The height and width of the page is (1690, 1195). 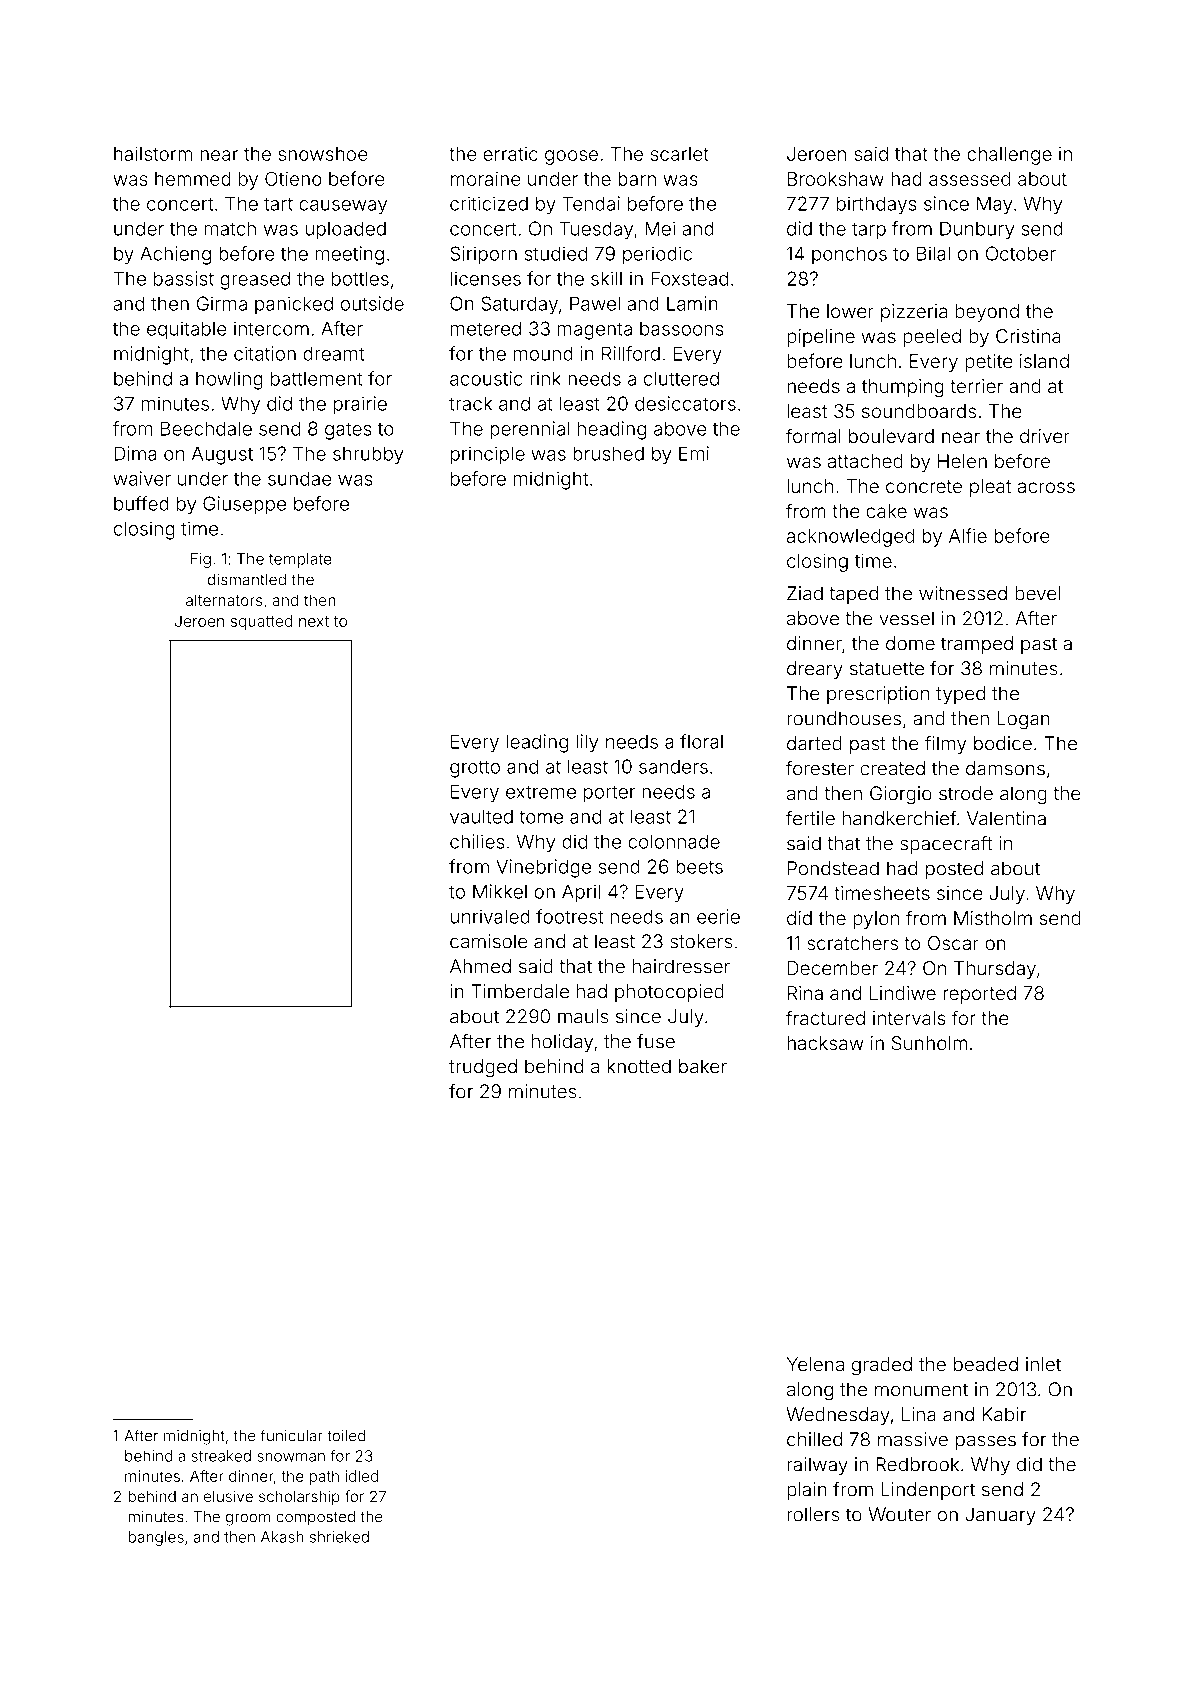 I want to click on challenge, so click(x=1009, y=156).
